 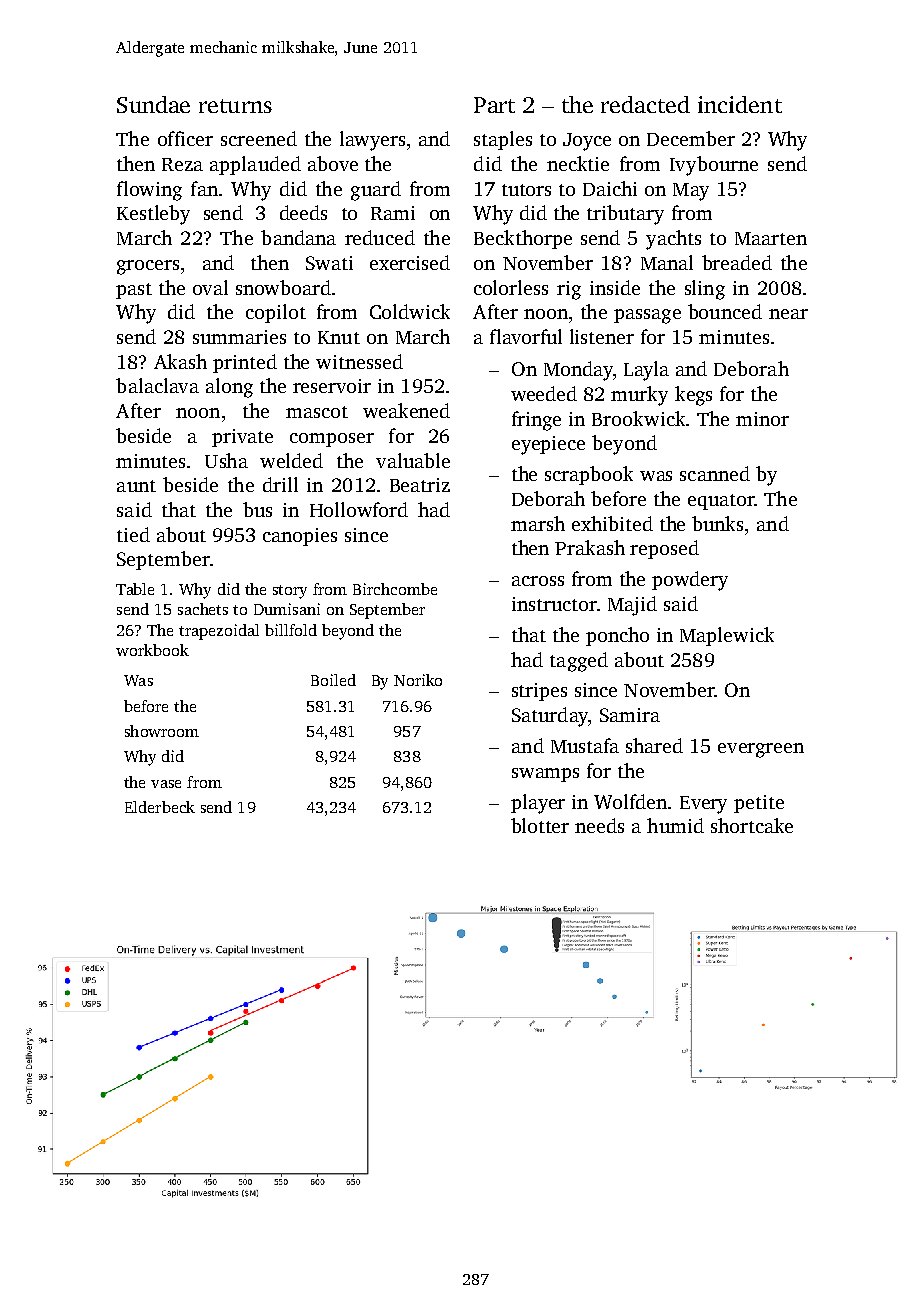 I want to click on redacted, so click(x=645, y=104).
